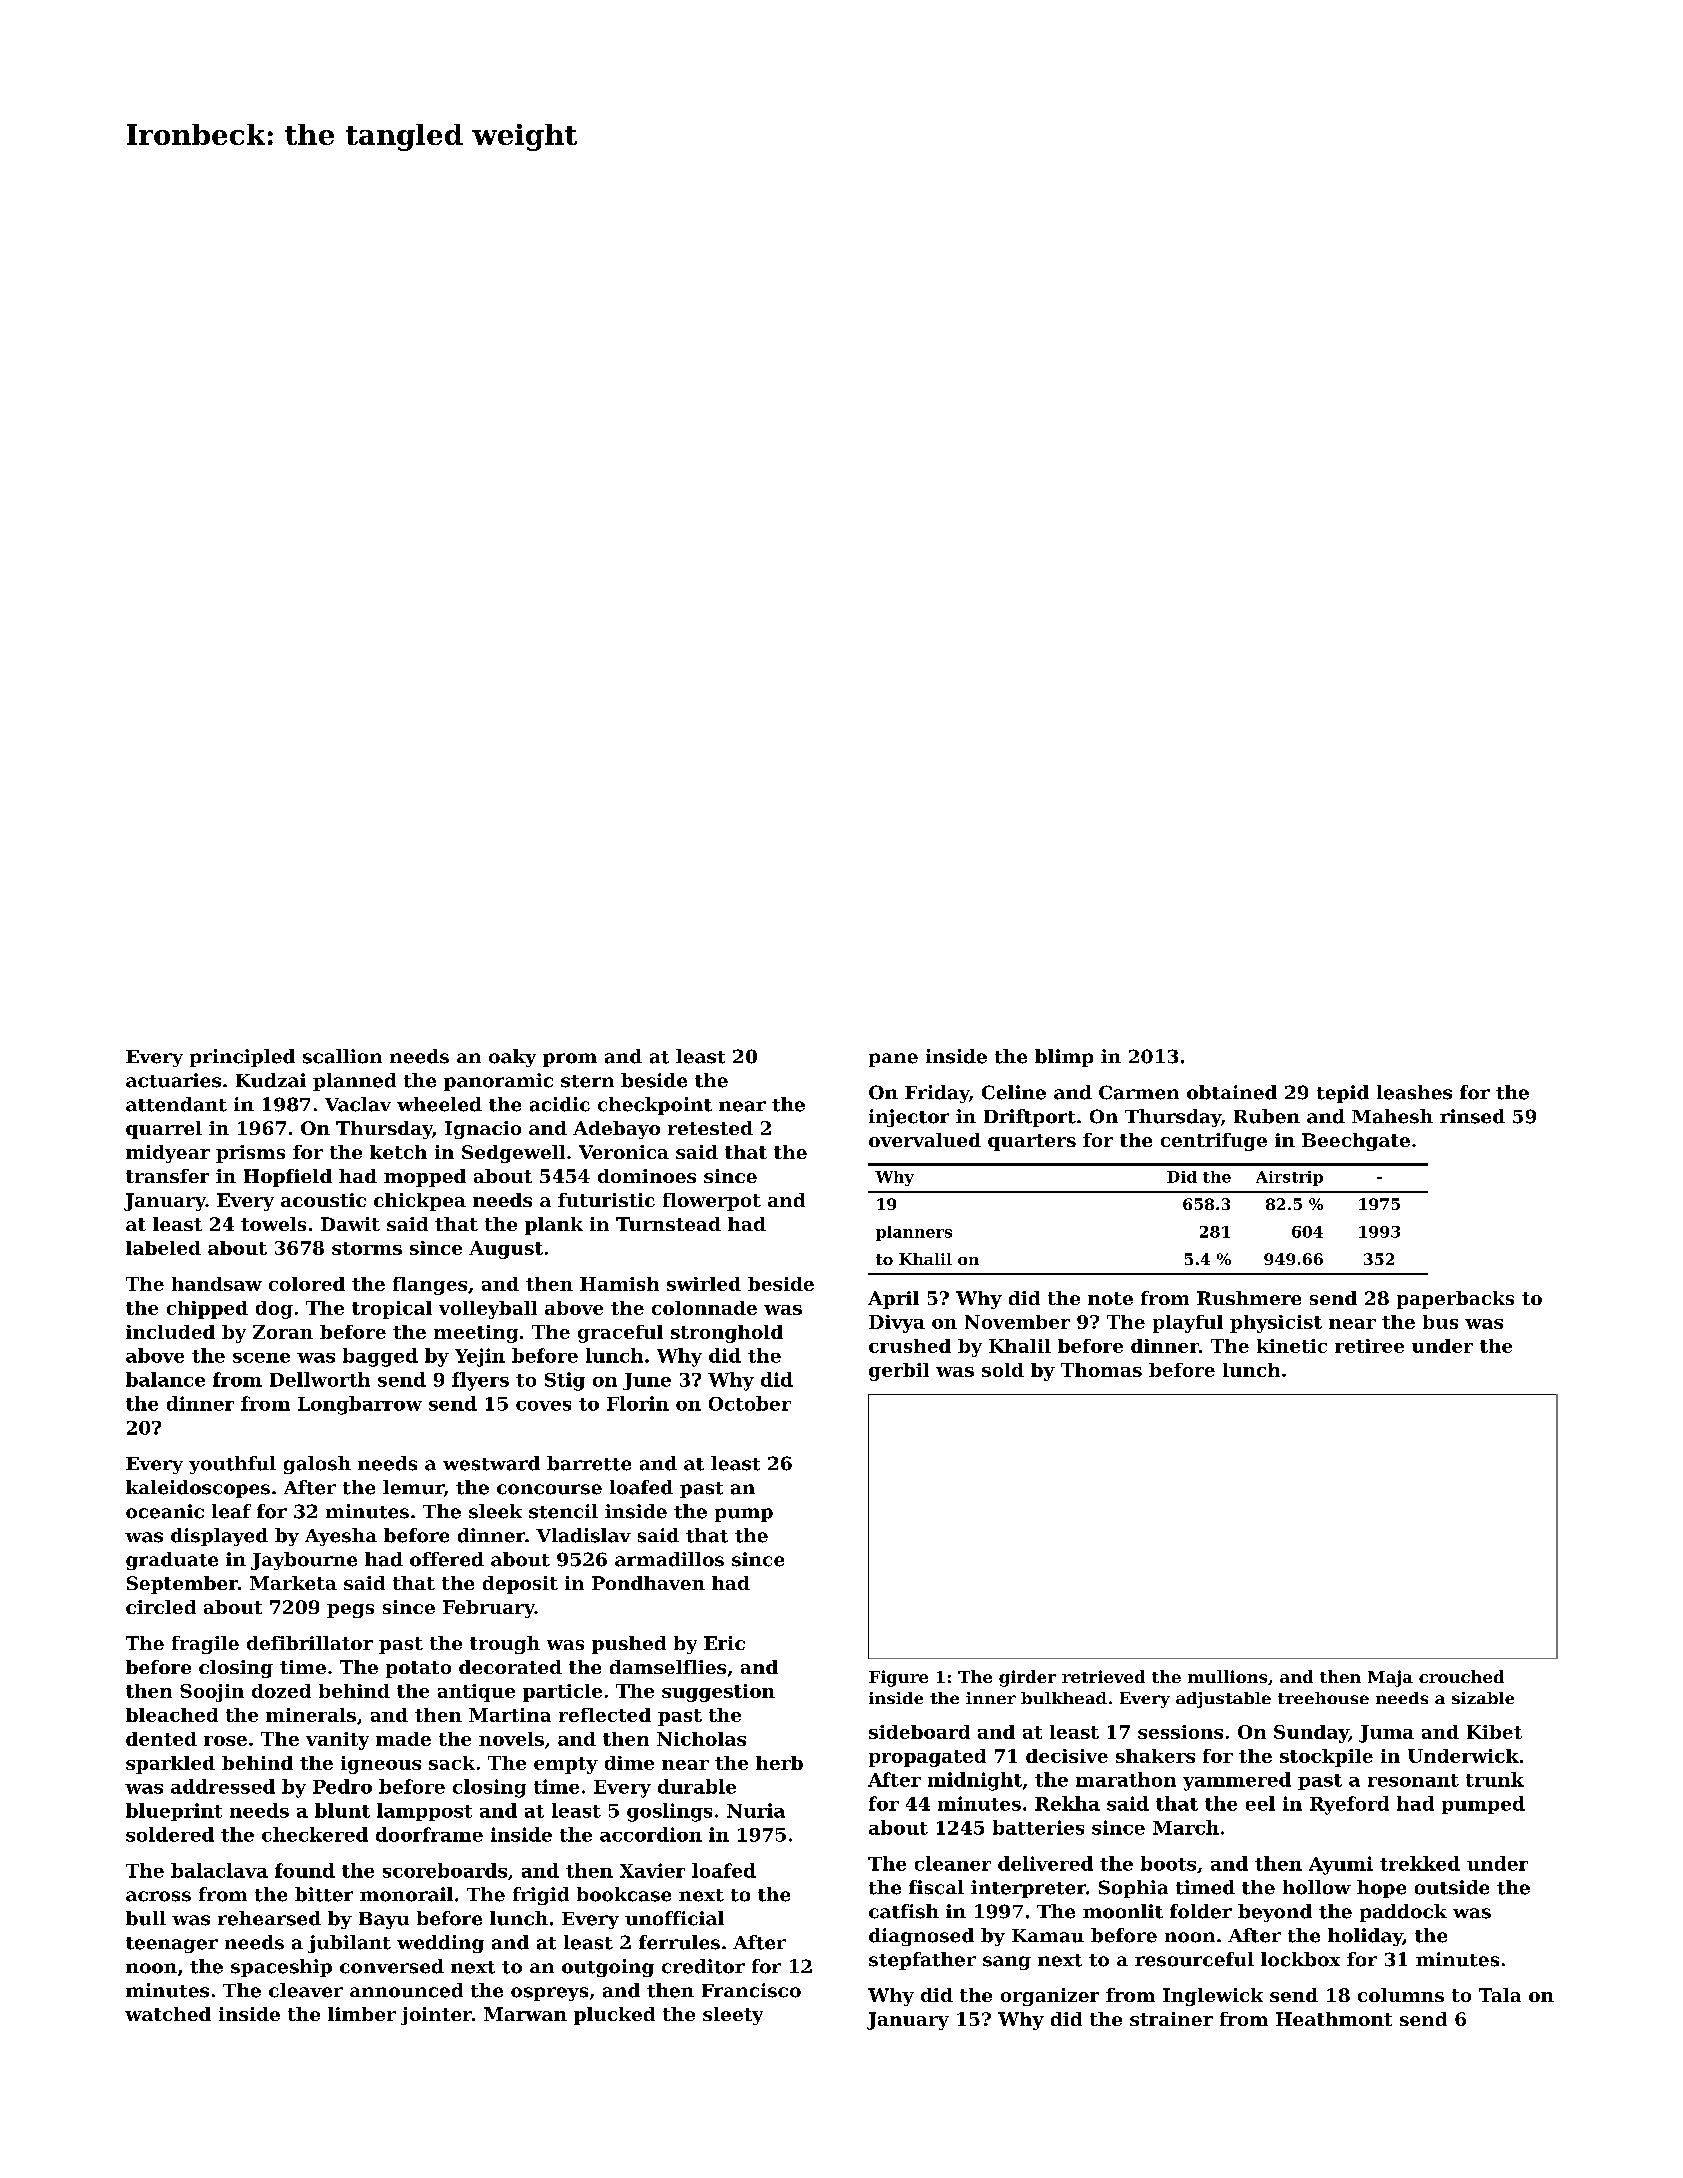 The width and height of the screenshot is (1683, 2178). What do you see at coordinates (242, 1058) in the screenshot?
I see `principled` at bounding box center [242, 1058].
